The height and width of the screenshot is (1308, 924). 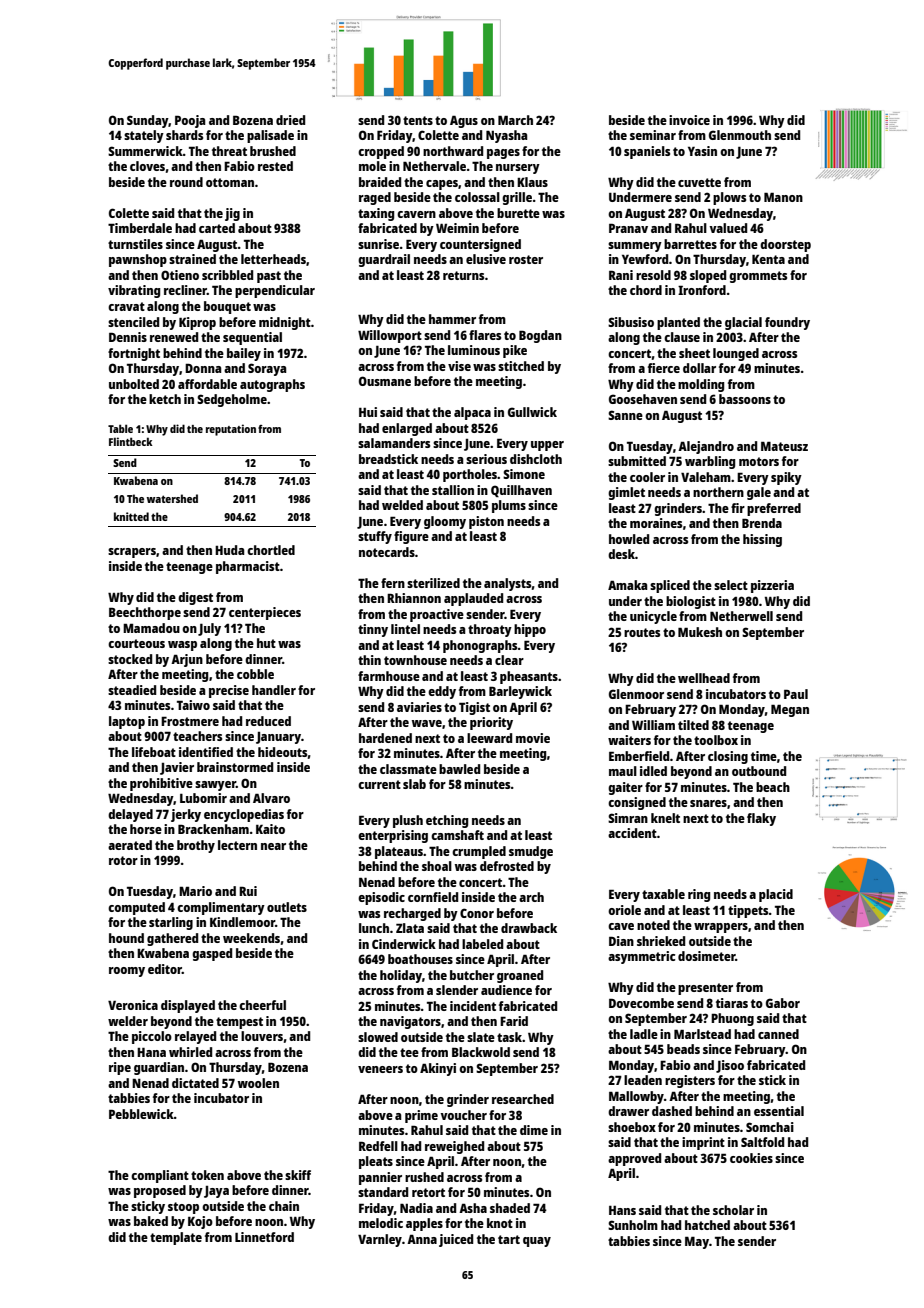 I want to click on louvers, so click(x=262, y=1036).
